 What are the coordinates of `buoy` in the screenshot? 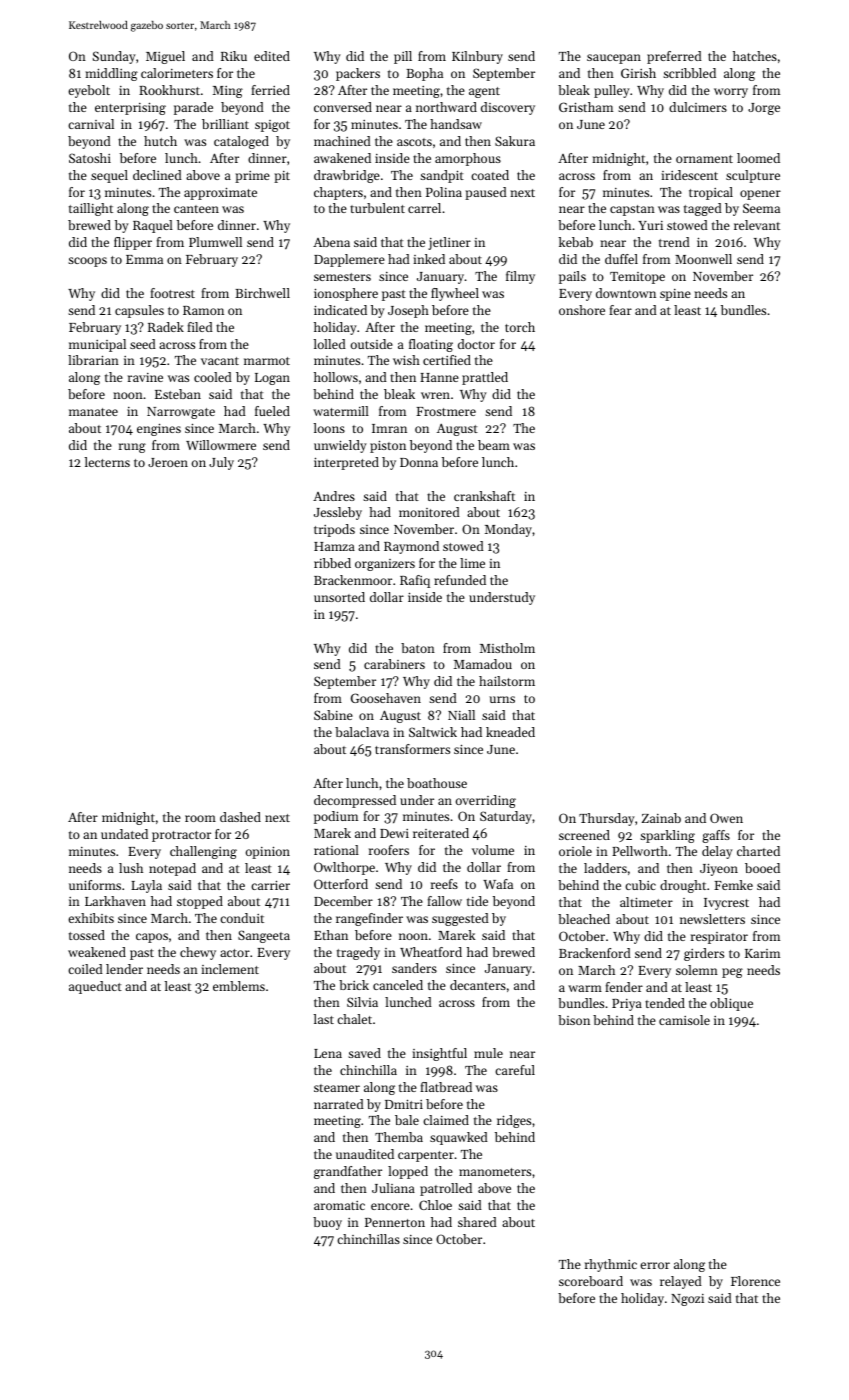 It's located at (327, 1223).
